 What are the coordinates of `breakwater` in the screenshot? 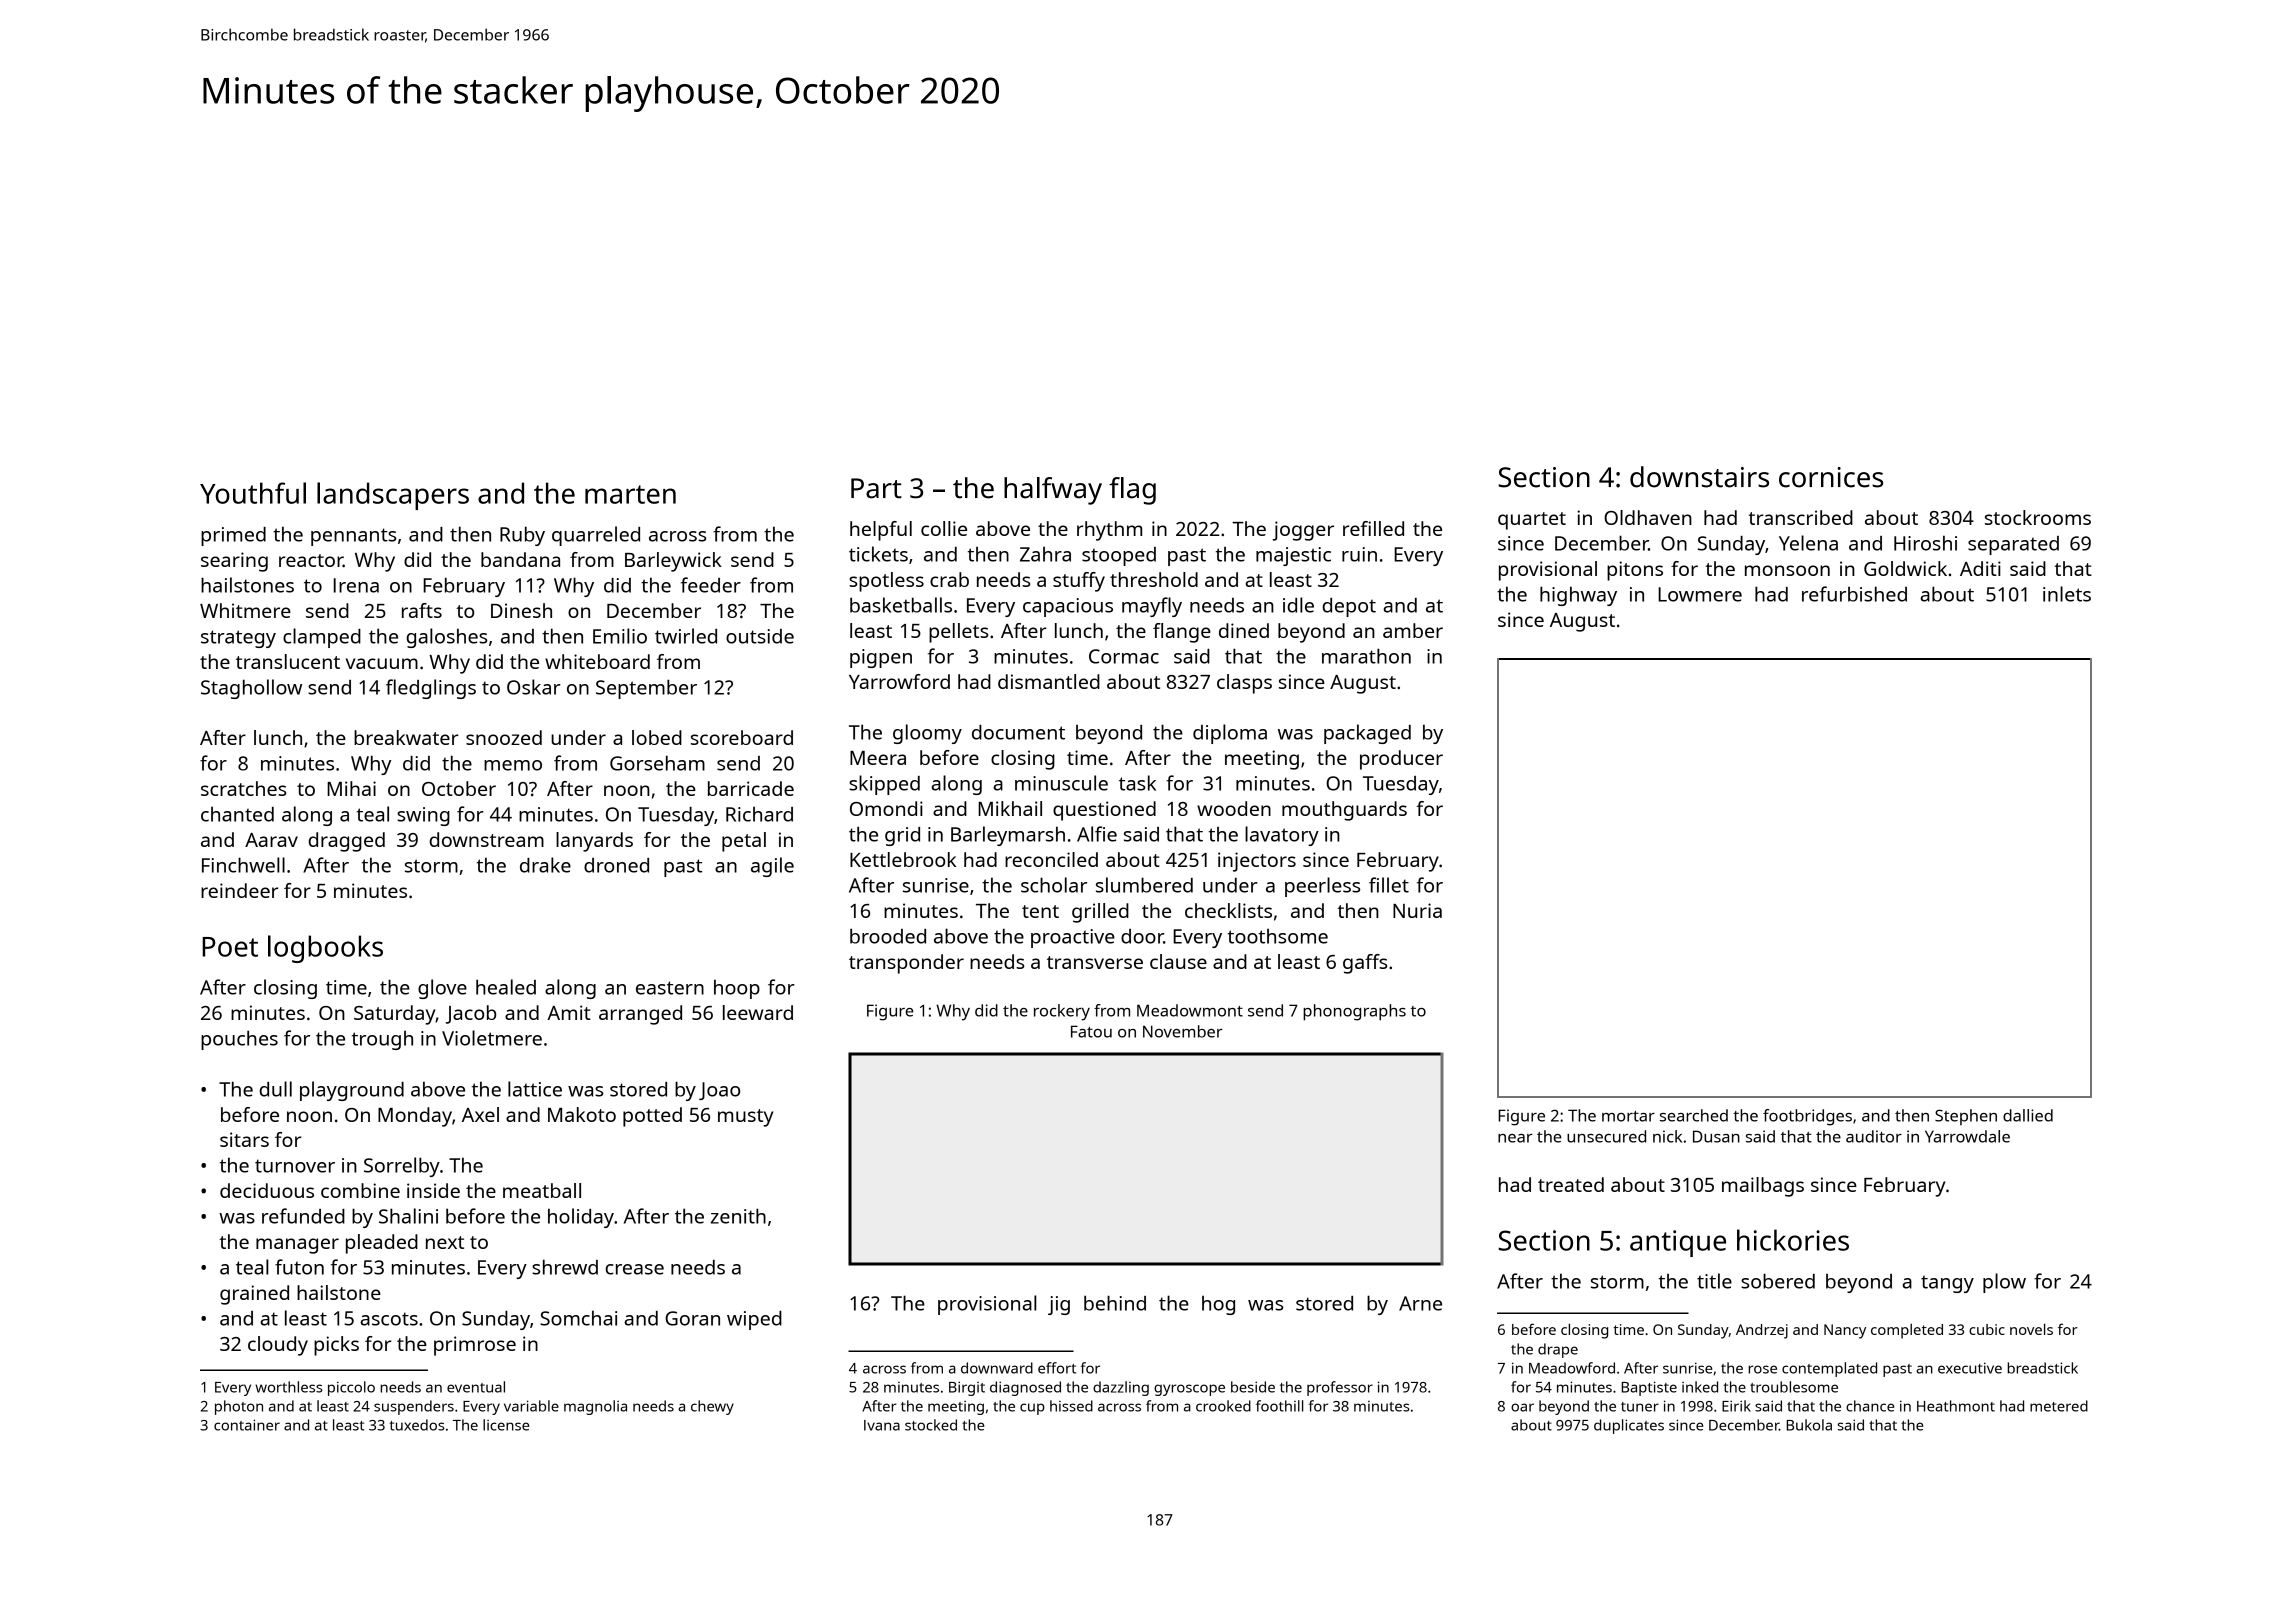 It's located at (406, 737).
